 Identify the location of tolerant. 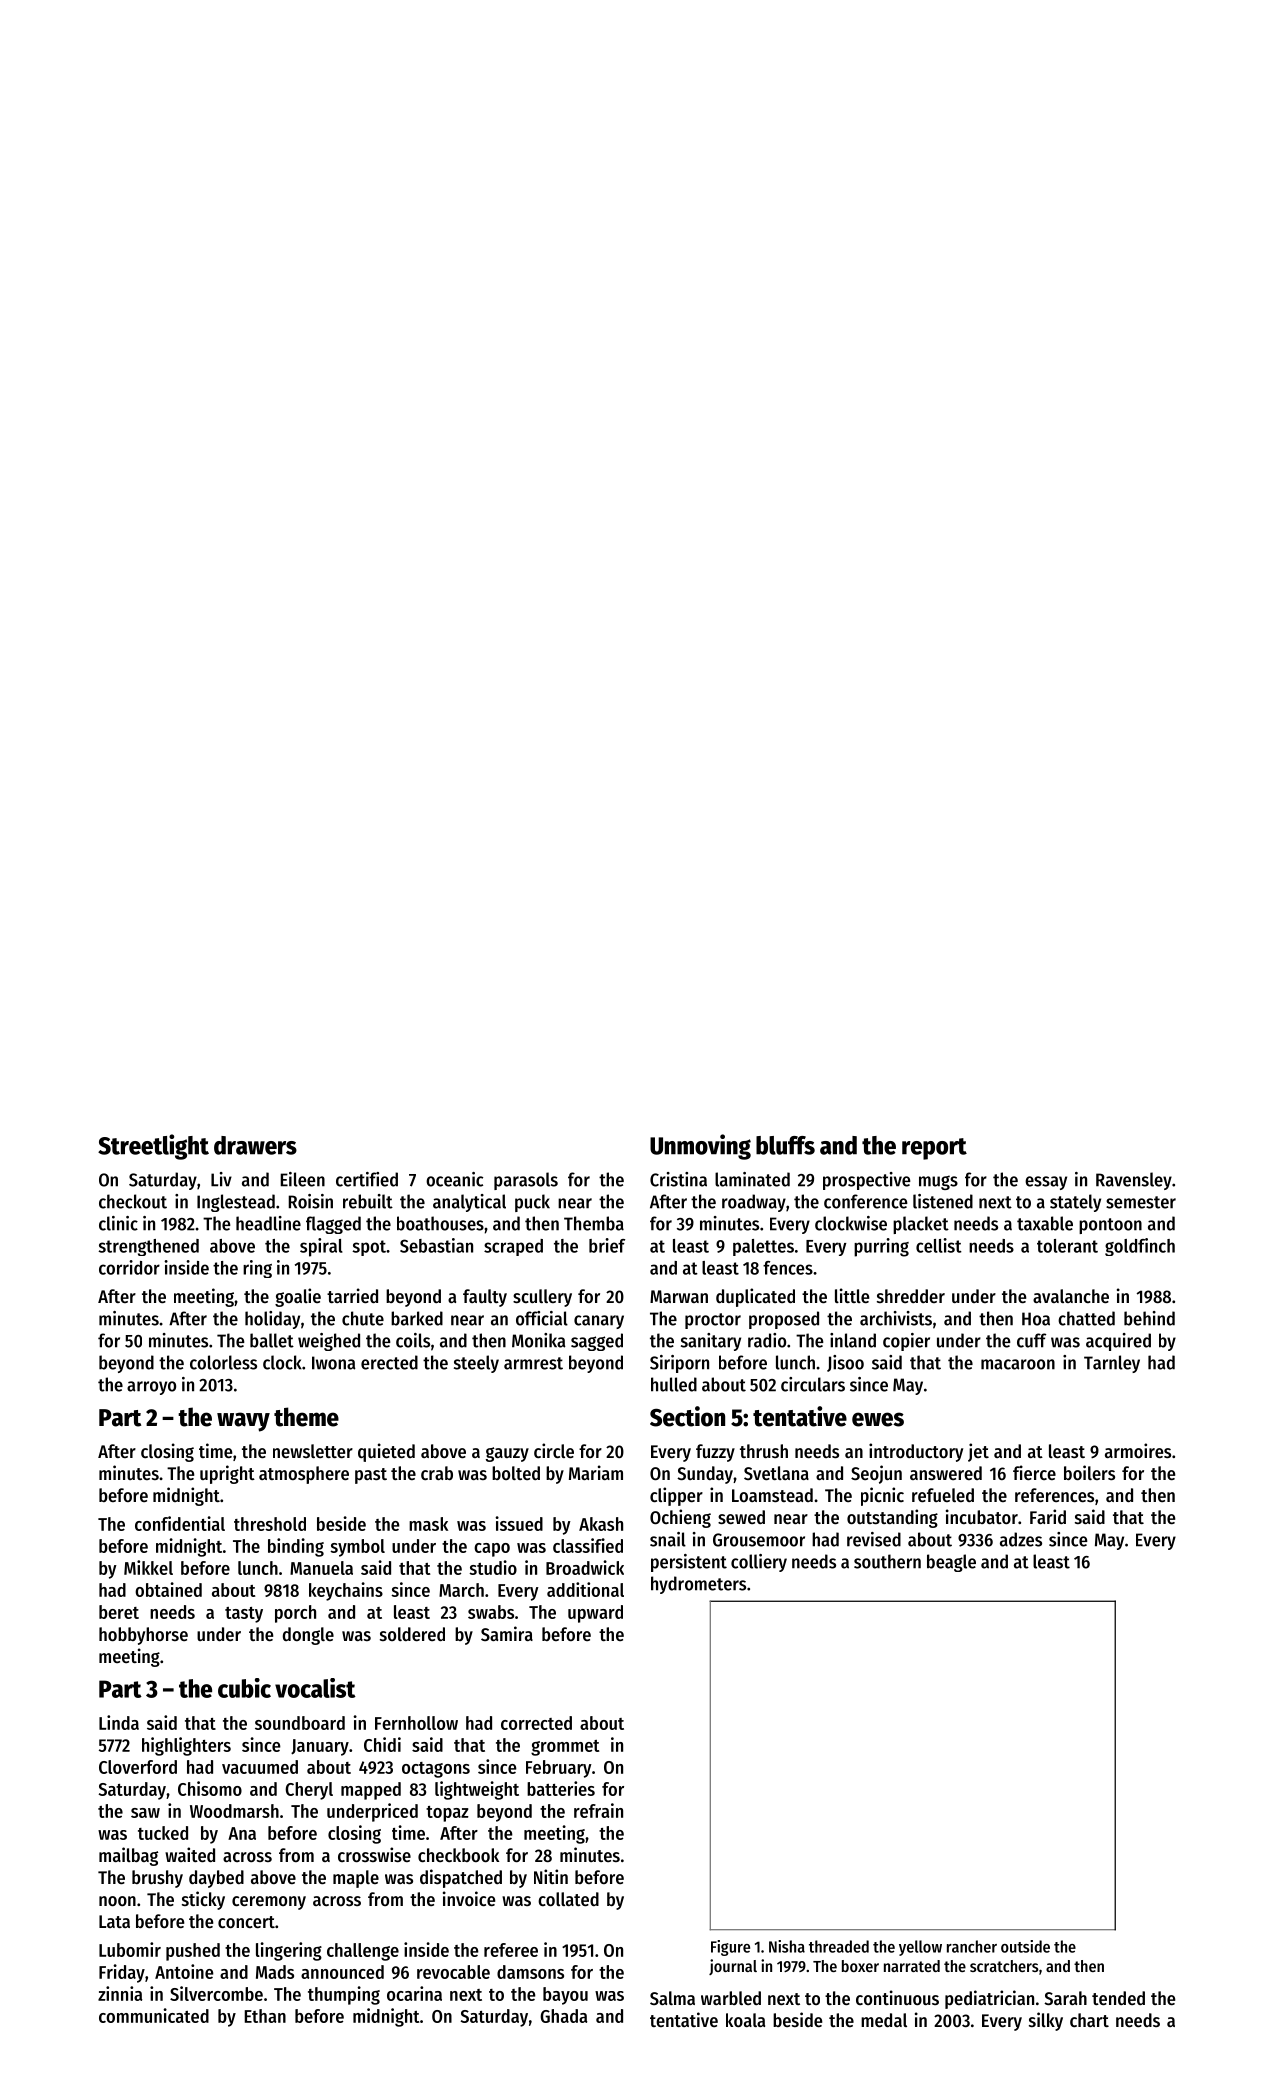
(1067, 1246).
